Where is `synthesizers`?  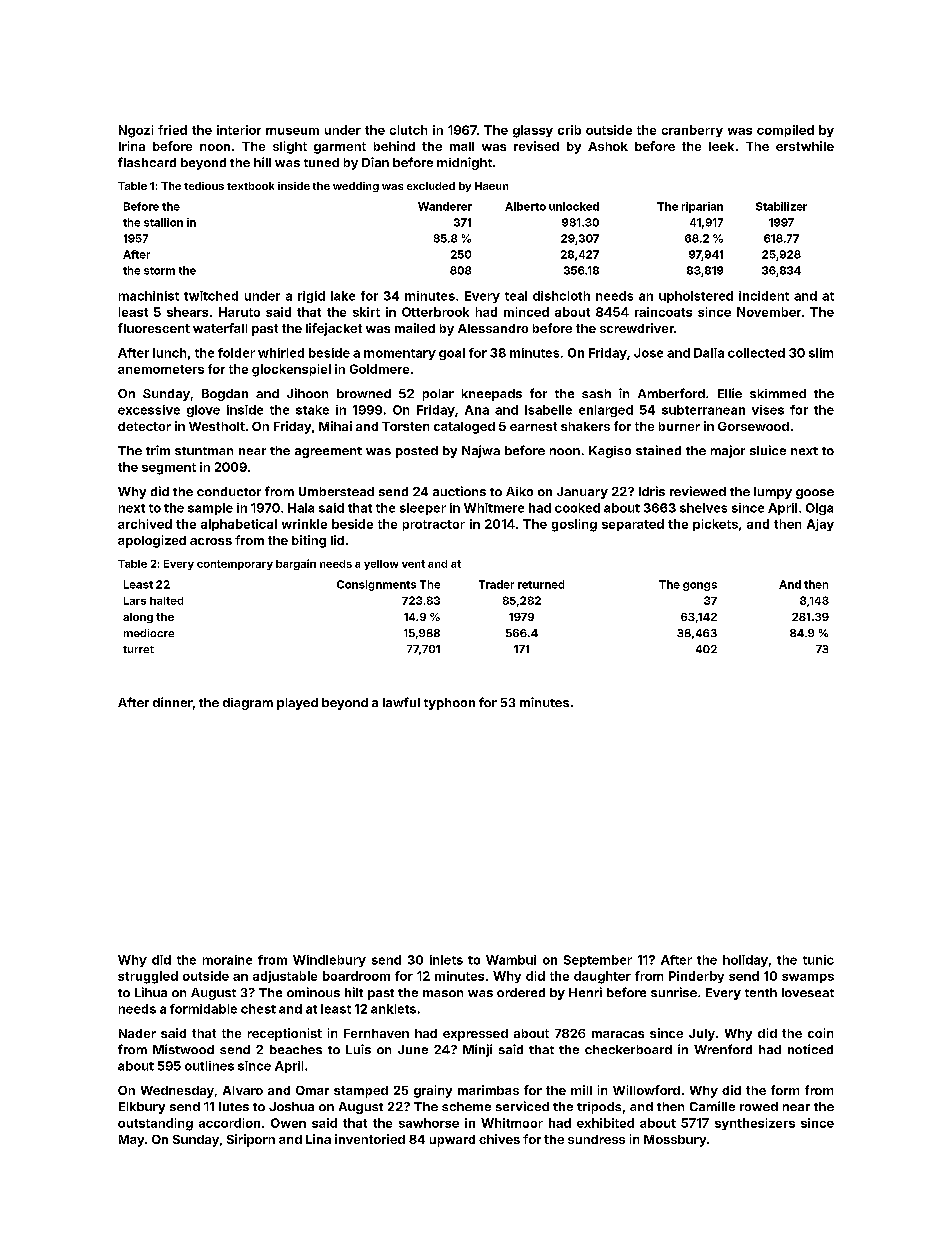
synthesizers is located at coordinates (755, 1124).
